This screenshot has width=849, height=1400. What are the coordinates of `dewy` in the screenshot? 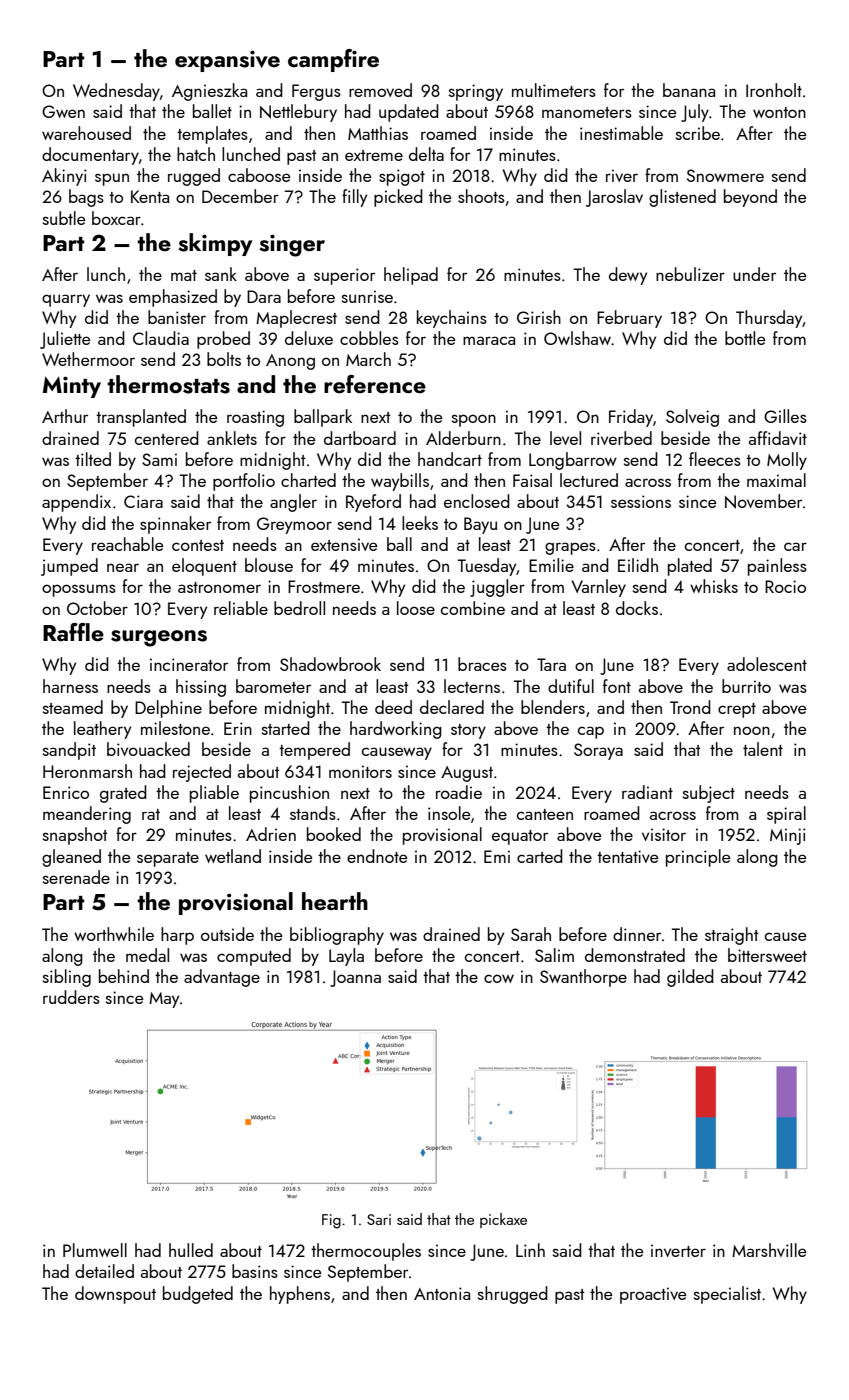 It's located at (628, 276).
